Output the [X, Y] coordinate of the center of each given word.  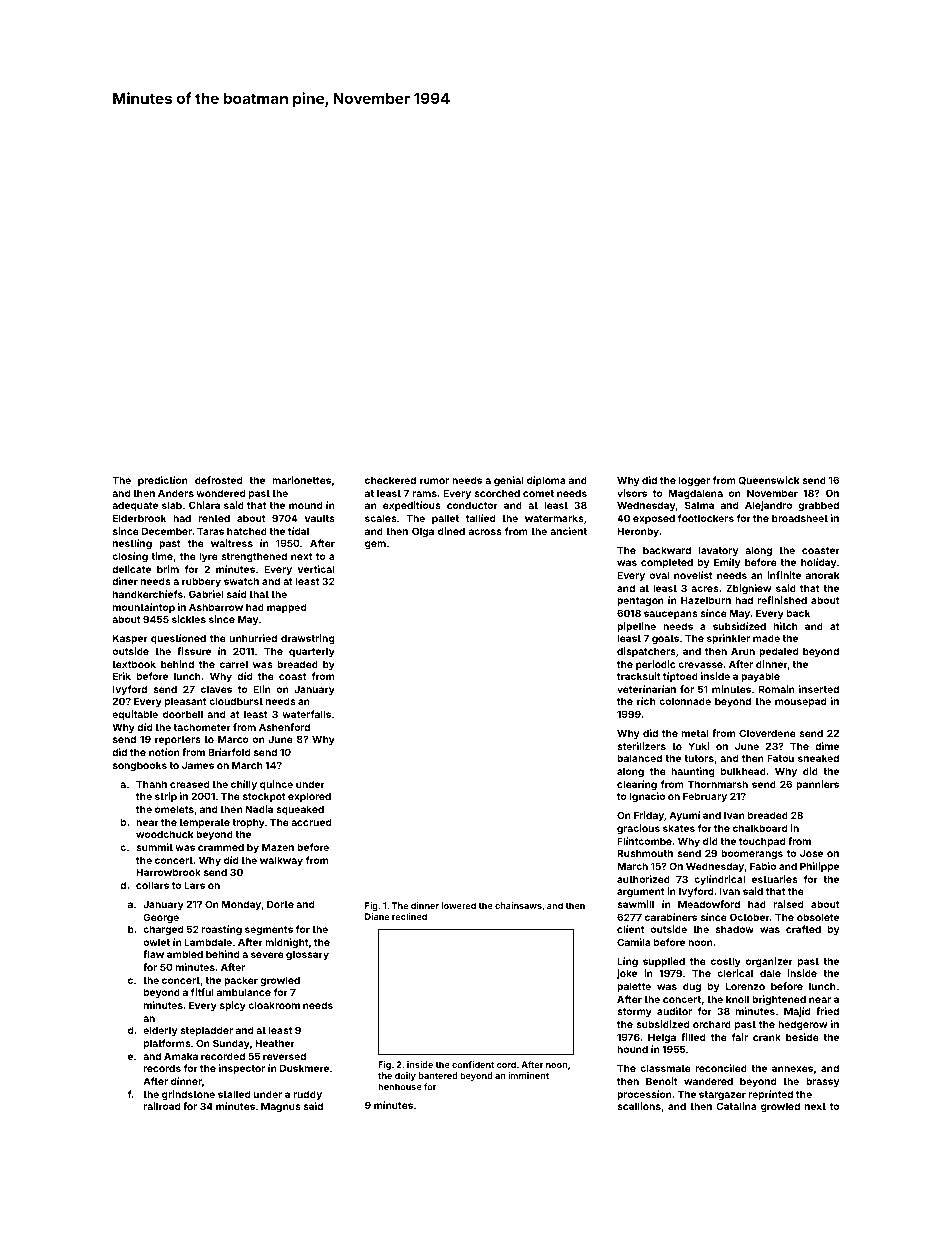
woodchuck [164, 834]
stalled [234, 1094]
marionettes [301, 480]
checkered [390, 480]
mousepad [800, 702]
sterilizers [641, 746]
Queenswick [768, 480]
